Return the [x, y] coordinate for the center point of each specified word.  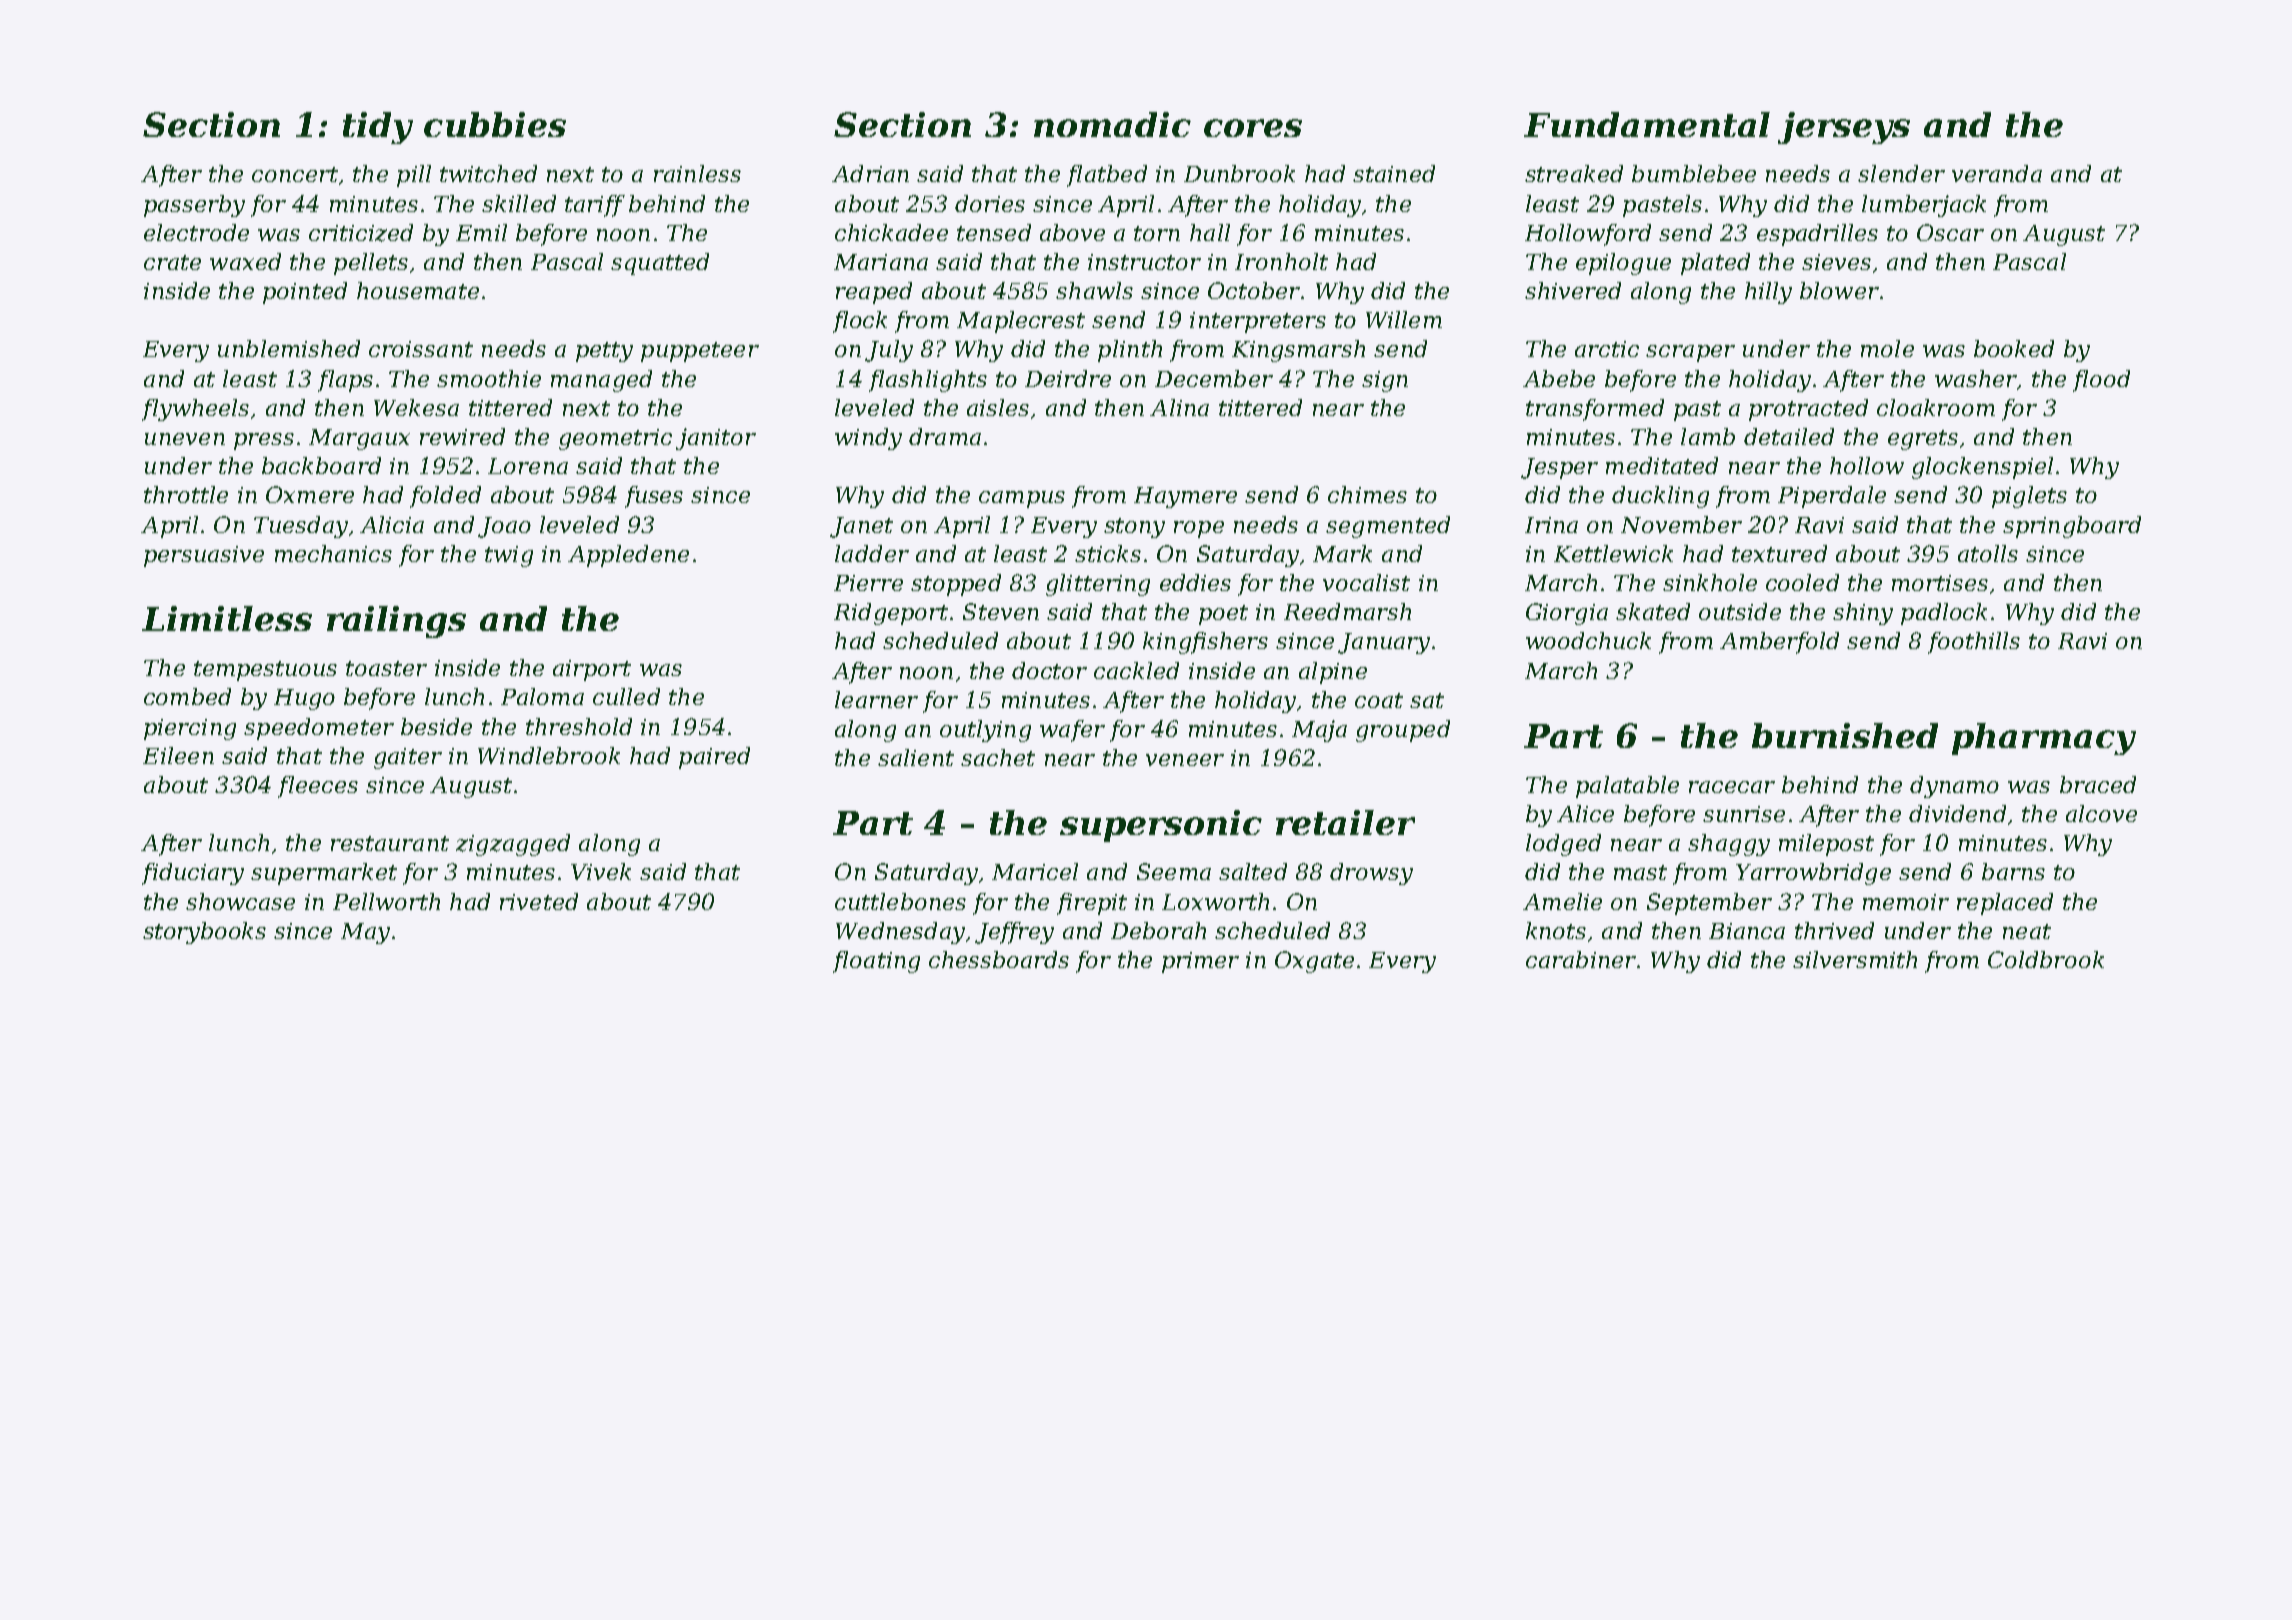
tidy [378, 128]
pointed [305, 293]
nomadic [1112, 124]
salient [916, 757]
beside [436, 726]
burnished [1845, 735]
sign [1385, 381]
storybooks [204, 933]
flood [2101, 381]
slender [1901, 173]
